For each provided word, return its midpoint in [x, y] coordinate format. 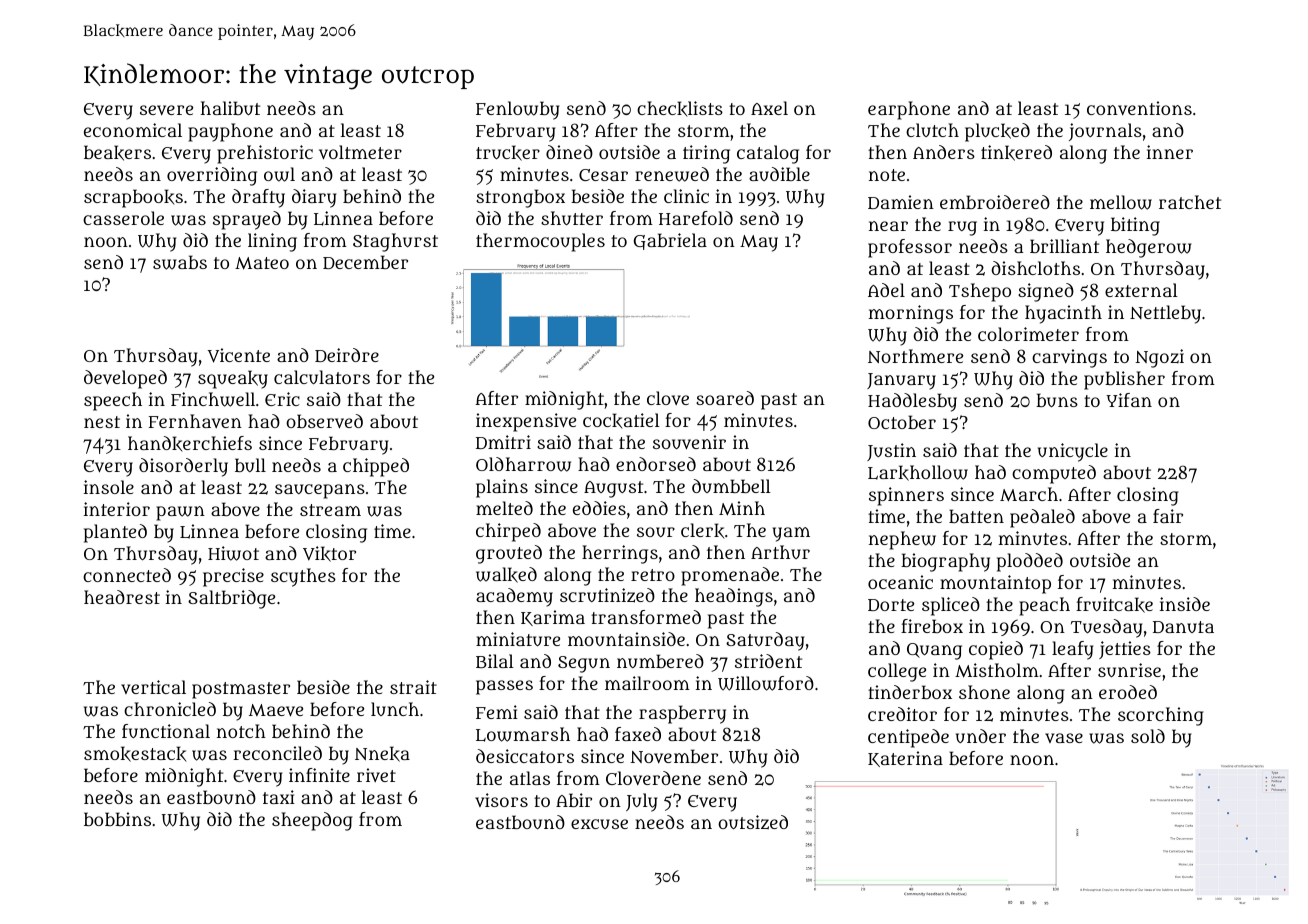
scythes [303, 577]
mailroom [647, 683]
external [1141, 290]
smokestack [135, 754]
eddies [599, 508]
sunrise [1129, 670]
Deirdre [347, 355]
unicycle [1073, 452]
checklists [680, 109]
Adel [886, 290]
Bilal [495, 661]
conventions [1139, 108]
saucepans [320, 491]
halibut [230, 108]
